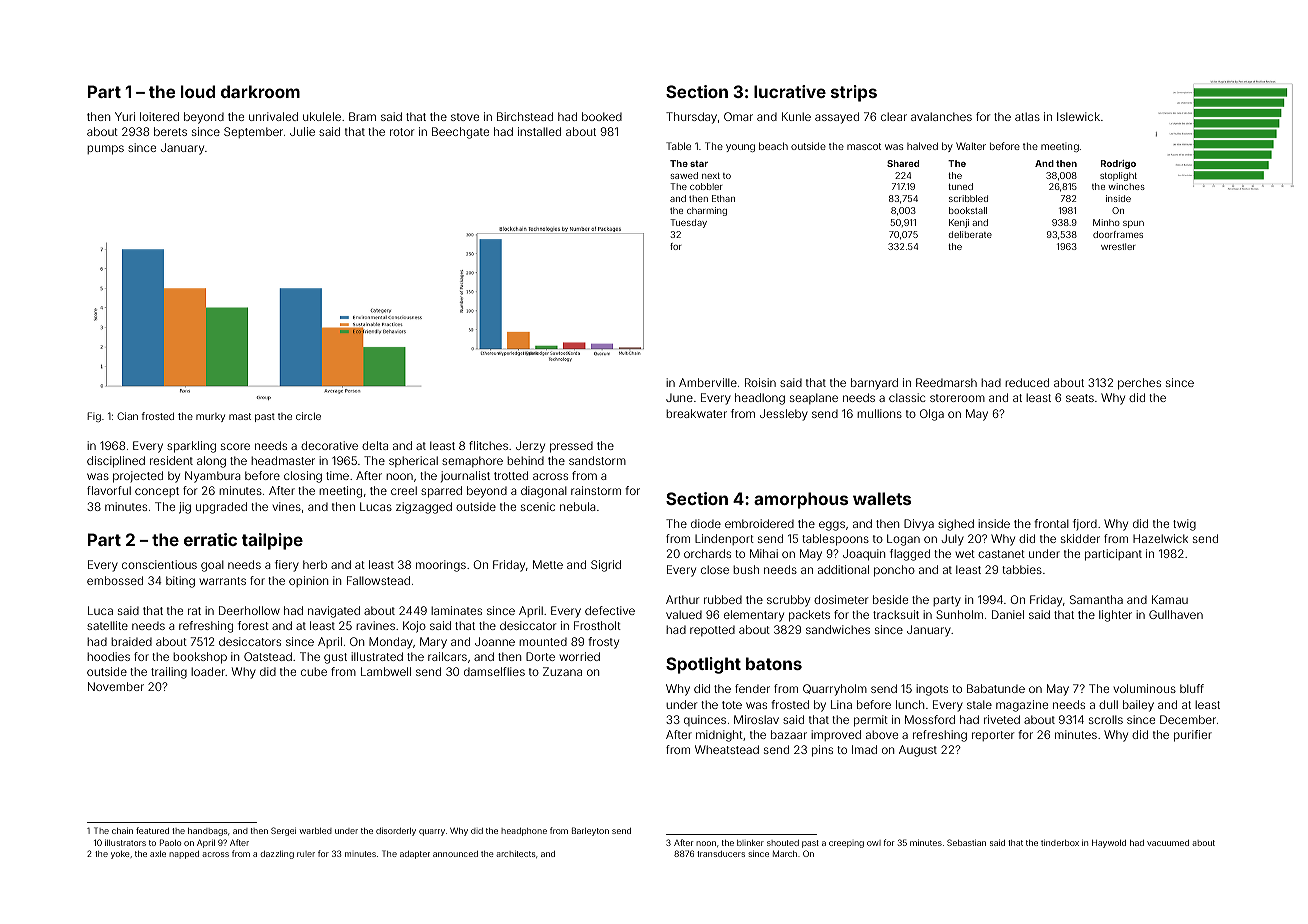  Describe the element at coordinates (329, 445) in the page. I see `decorative` at that location.
